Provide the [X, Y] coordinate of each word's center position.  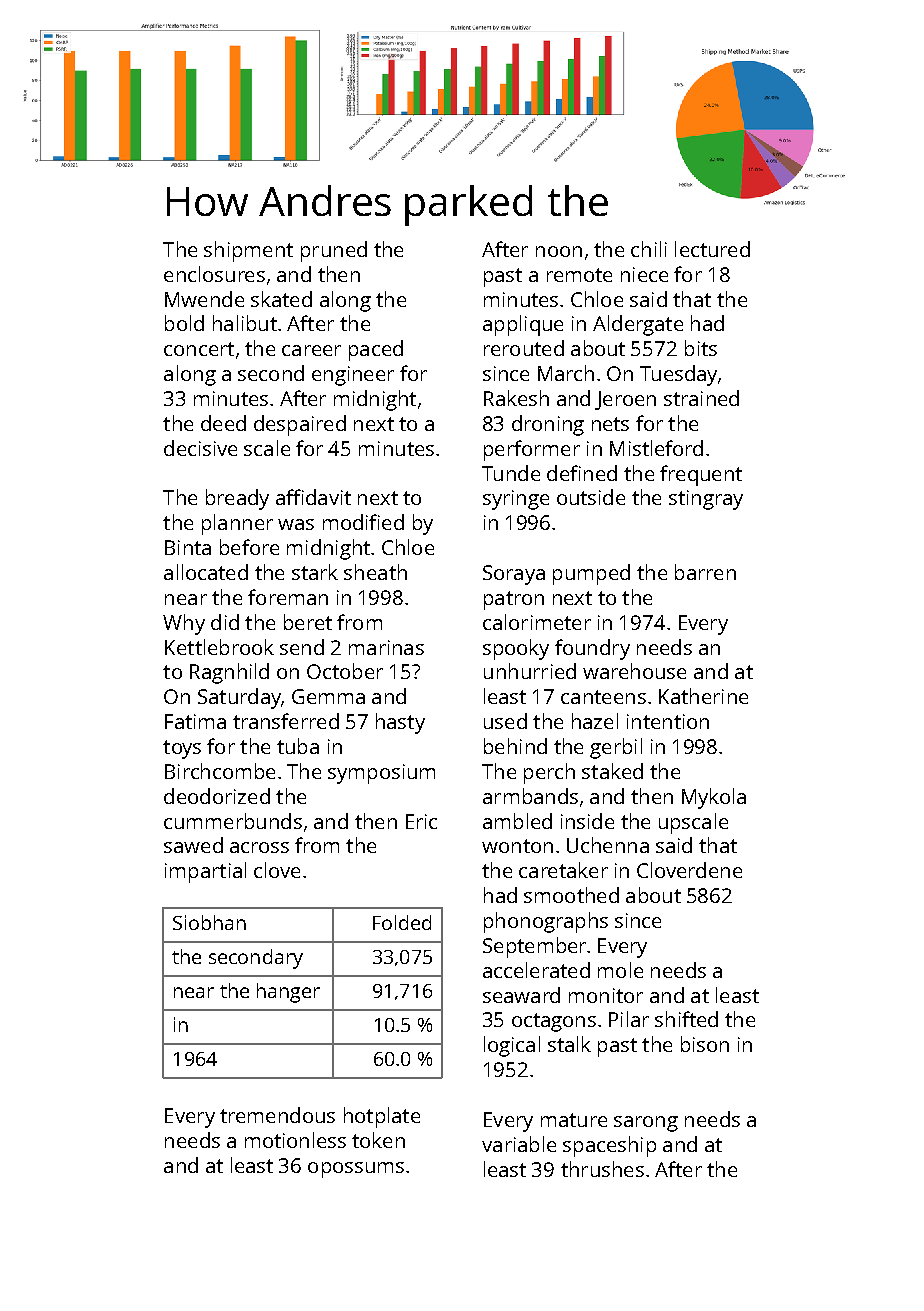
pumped [591, 574]
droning [548, 425]
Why [184, 624]
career [311, 350]
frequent [701, 475]
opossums [356, 1170]
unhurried [530, 671]
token [378, 1140]
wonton [517, 846]
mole [620, 970]
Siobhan [209, 922]
